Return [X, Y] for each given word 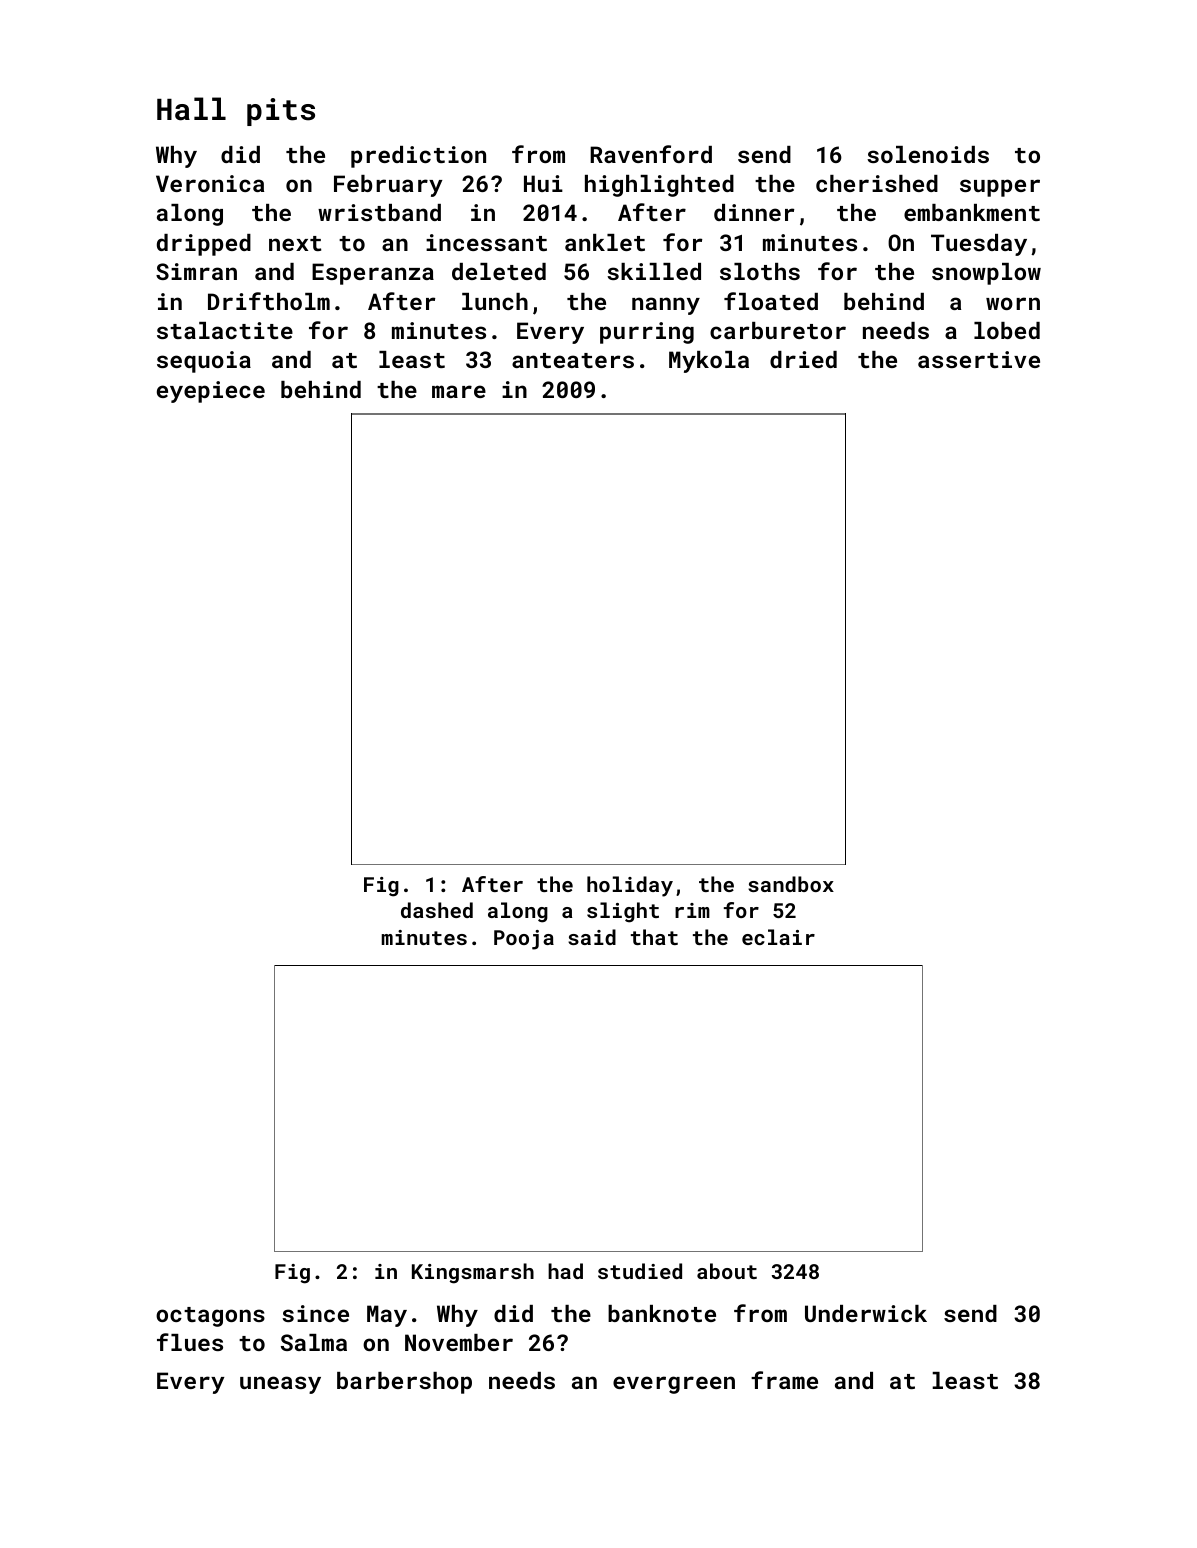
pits [281, 112]
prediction [418, 157]
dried [803, 359]
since [315, 1313]
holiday [630, 886]
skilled [654, 271]
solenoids [928, 154]
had [565, 1271]
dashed [437, 910]
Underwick [866, 1313]
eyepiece [211, 392]
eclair [778, 937]
